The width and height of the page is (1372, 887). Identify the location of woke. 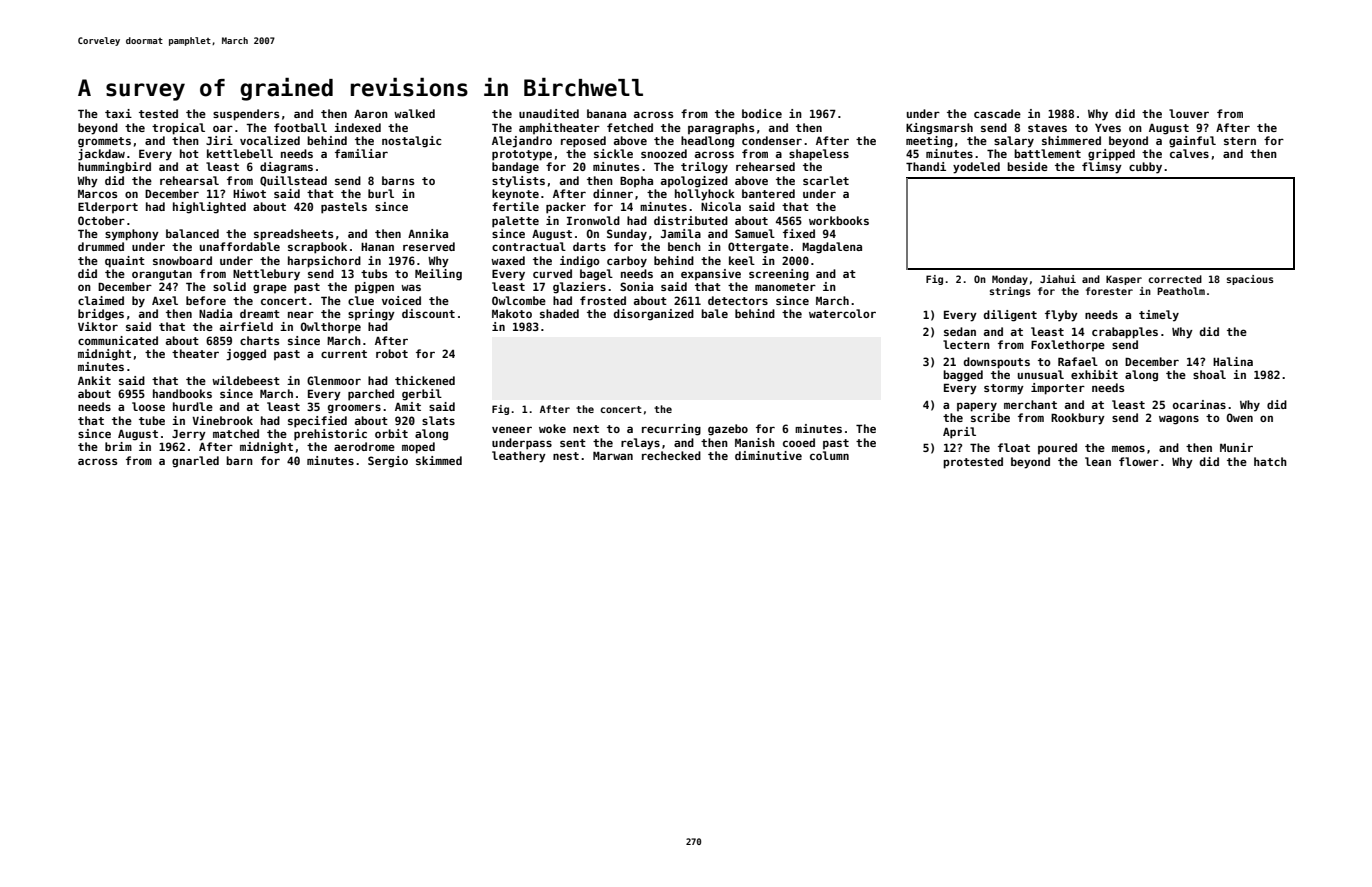
(552, 428).
